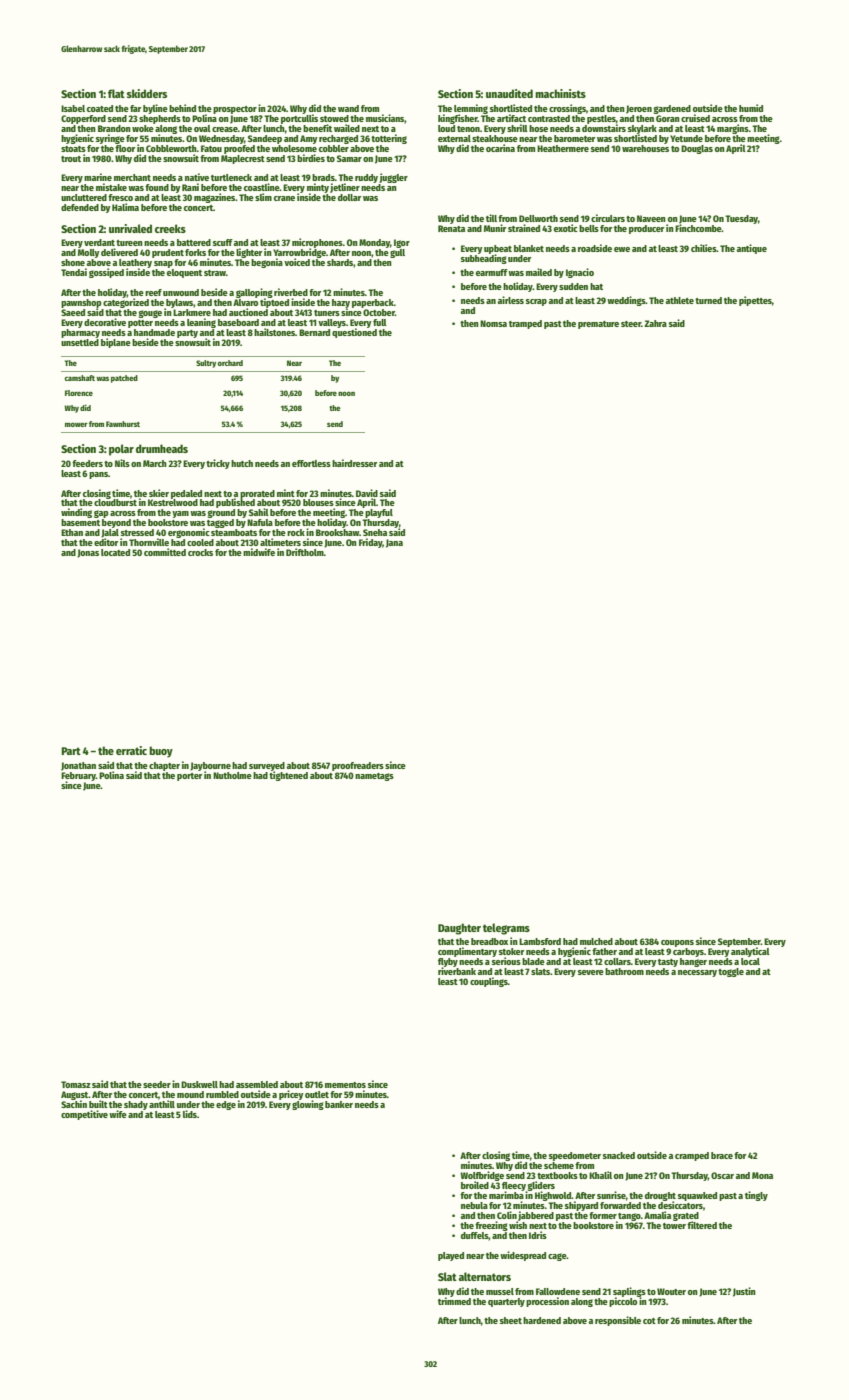  I want to click on Jana, so click(394, 543).
